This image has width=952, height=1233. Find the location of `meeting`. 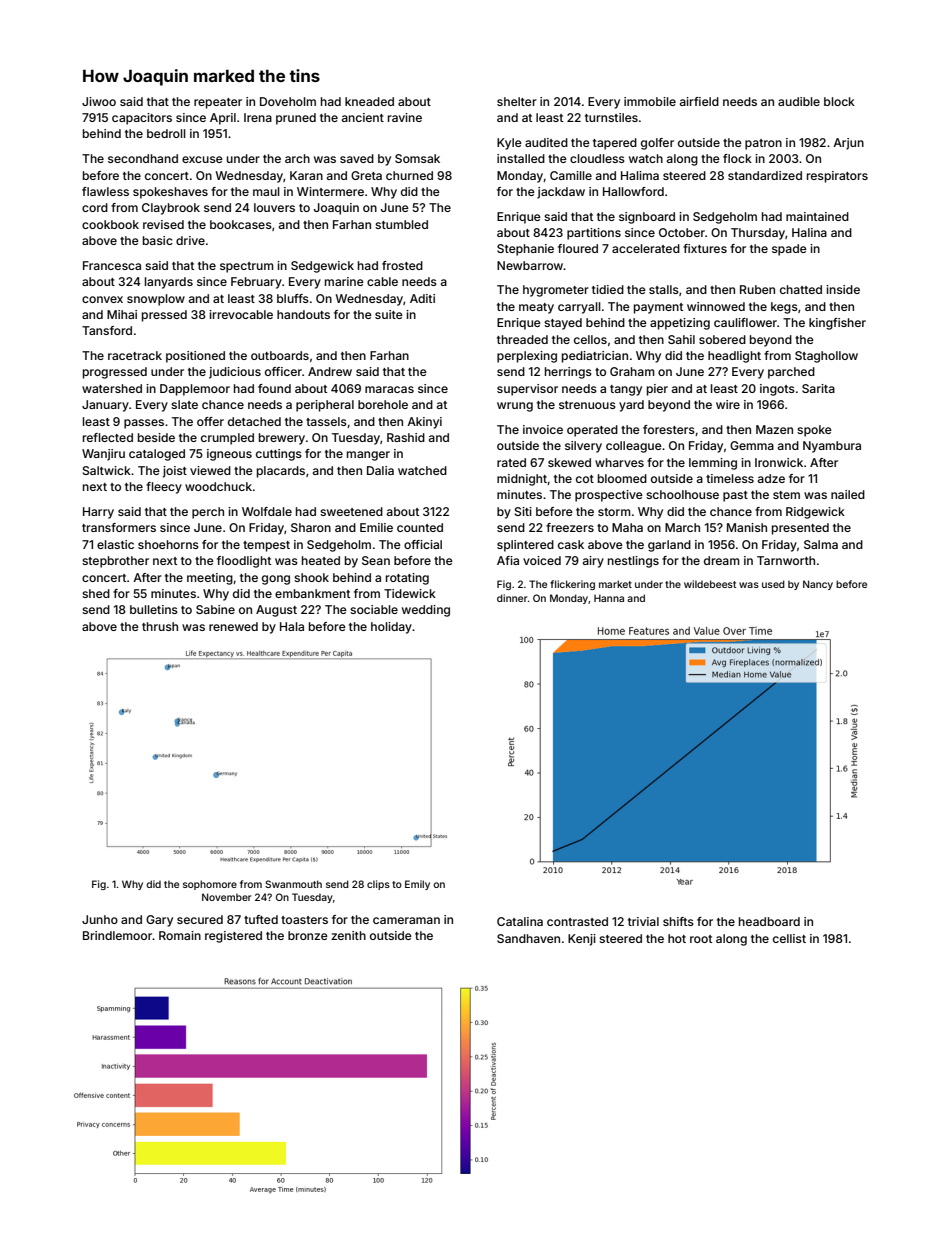

meeting is located at coordinates (210, 579).
